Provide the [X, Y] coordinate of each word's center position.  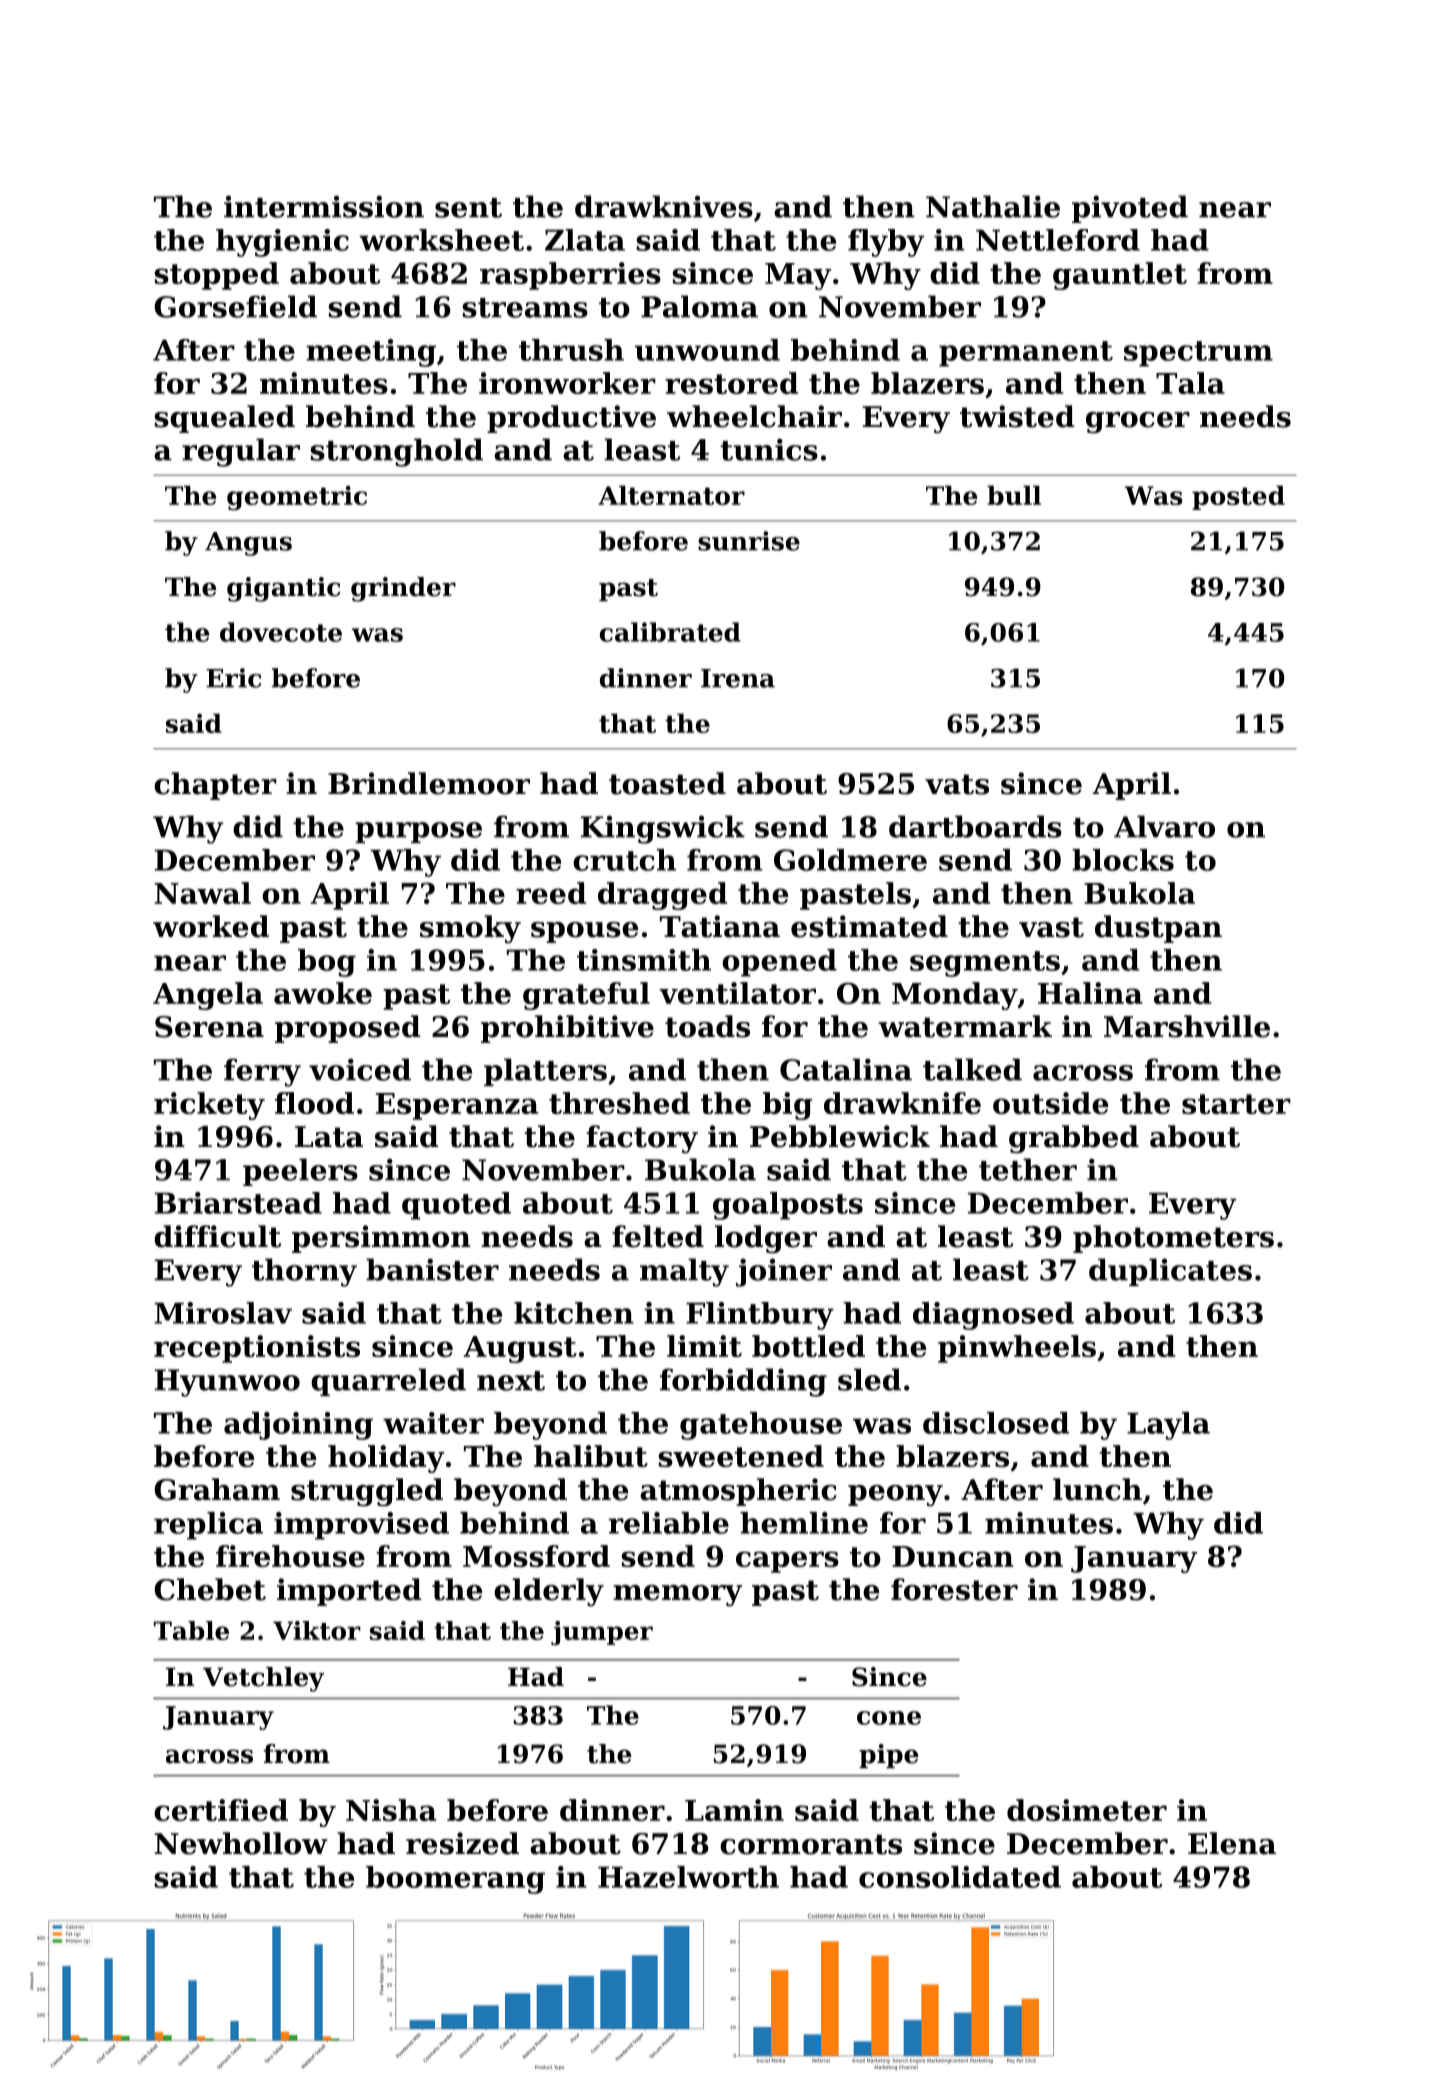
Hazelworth [688, 1877]
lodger [766, 1239]
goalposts [788, 1206]
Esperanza [457, 1106]
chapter [215, 786]
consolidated [960, 1877]
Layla [1168, 1426]
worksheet [441, 240]
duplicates [1170, 1272]
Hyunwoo [227, 1383]
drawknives [664, 206]
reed [551, 893]
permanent [1026, 354]
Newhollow [241, 1843]
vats [957, 784]
